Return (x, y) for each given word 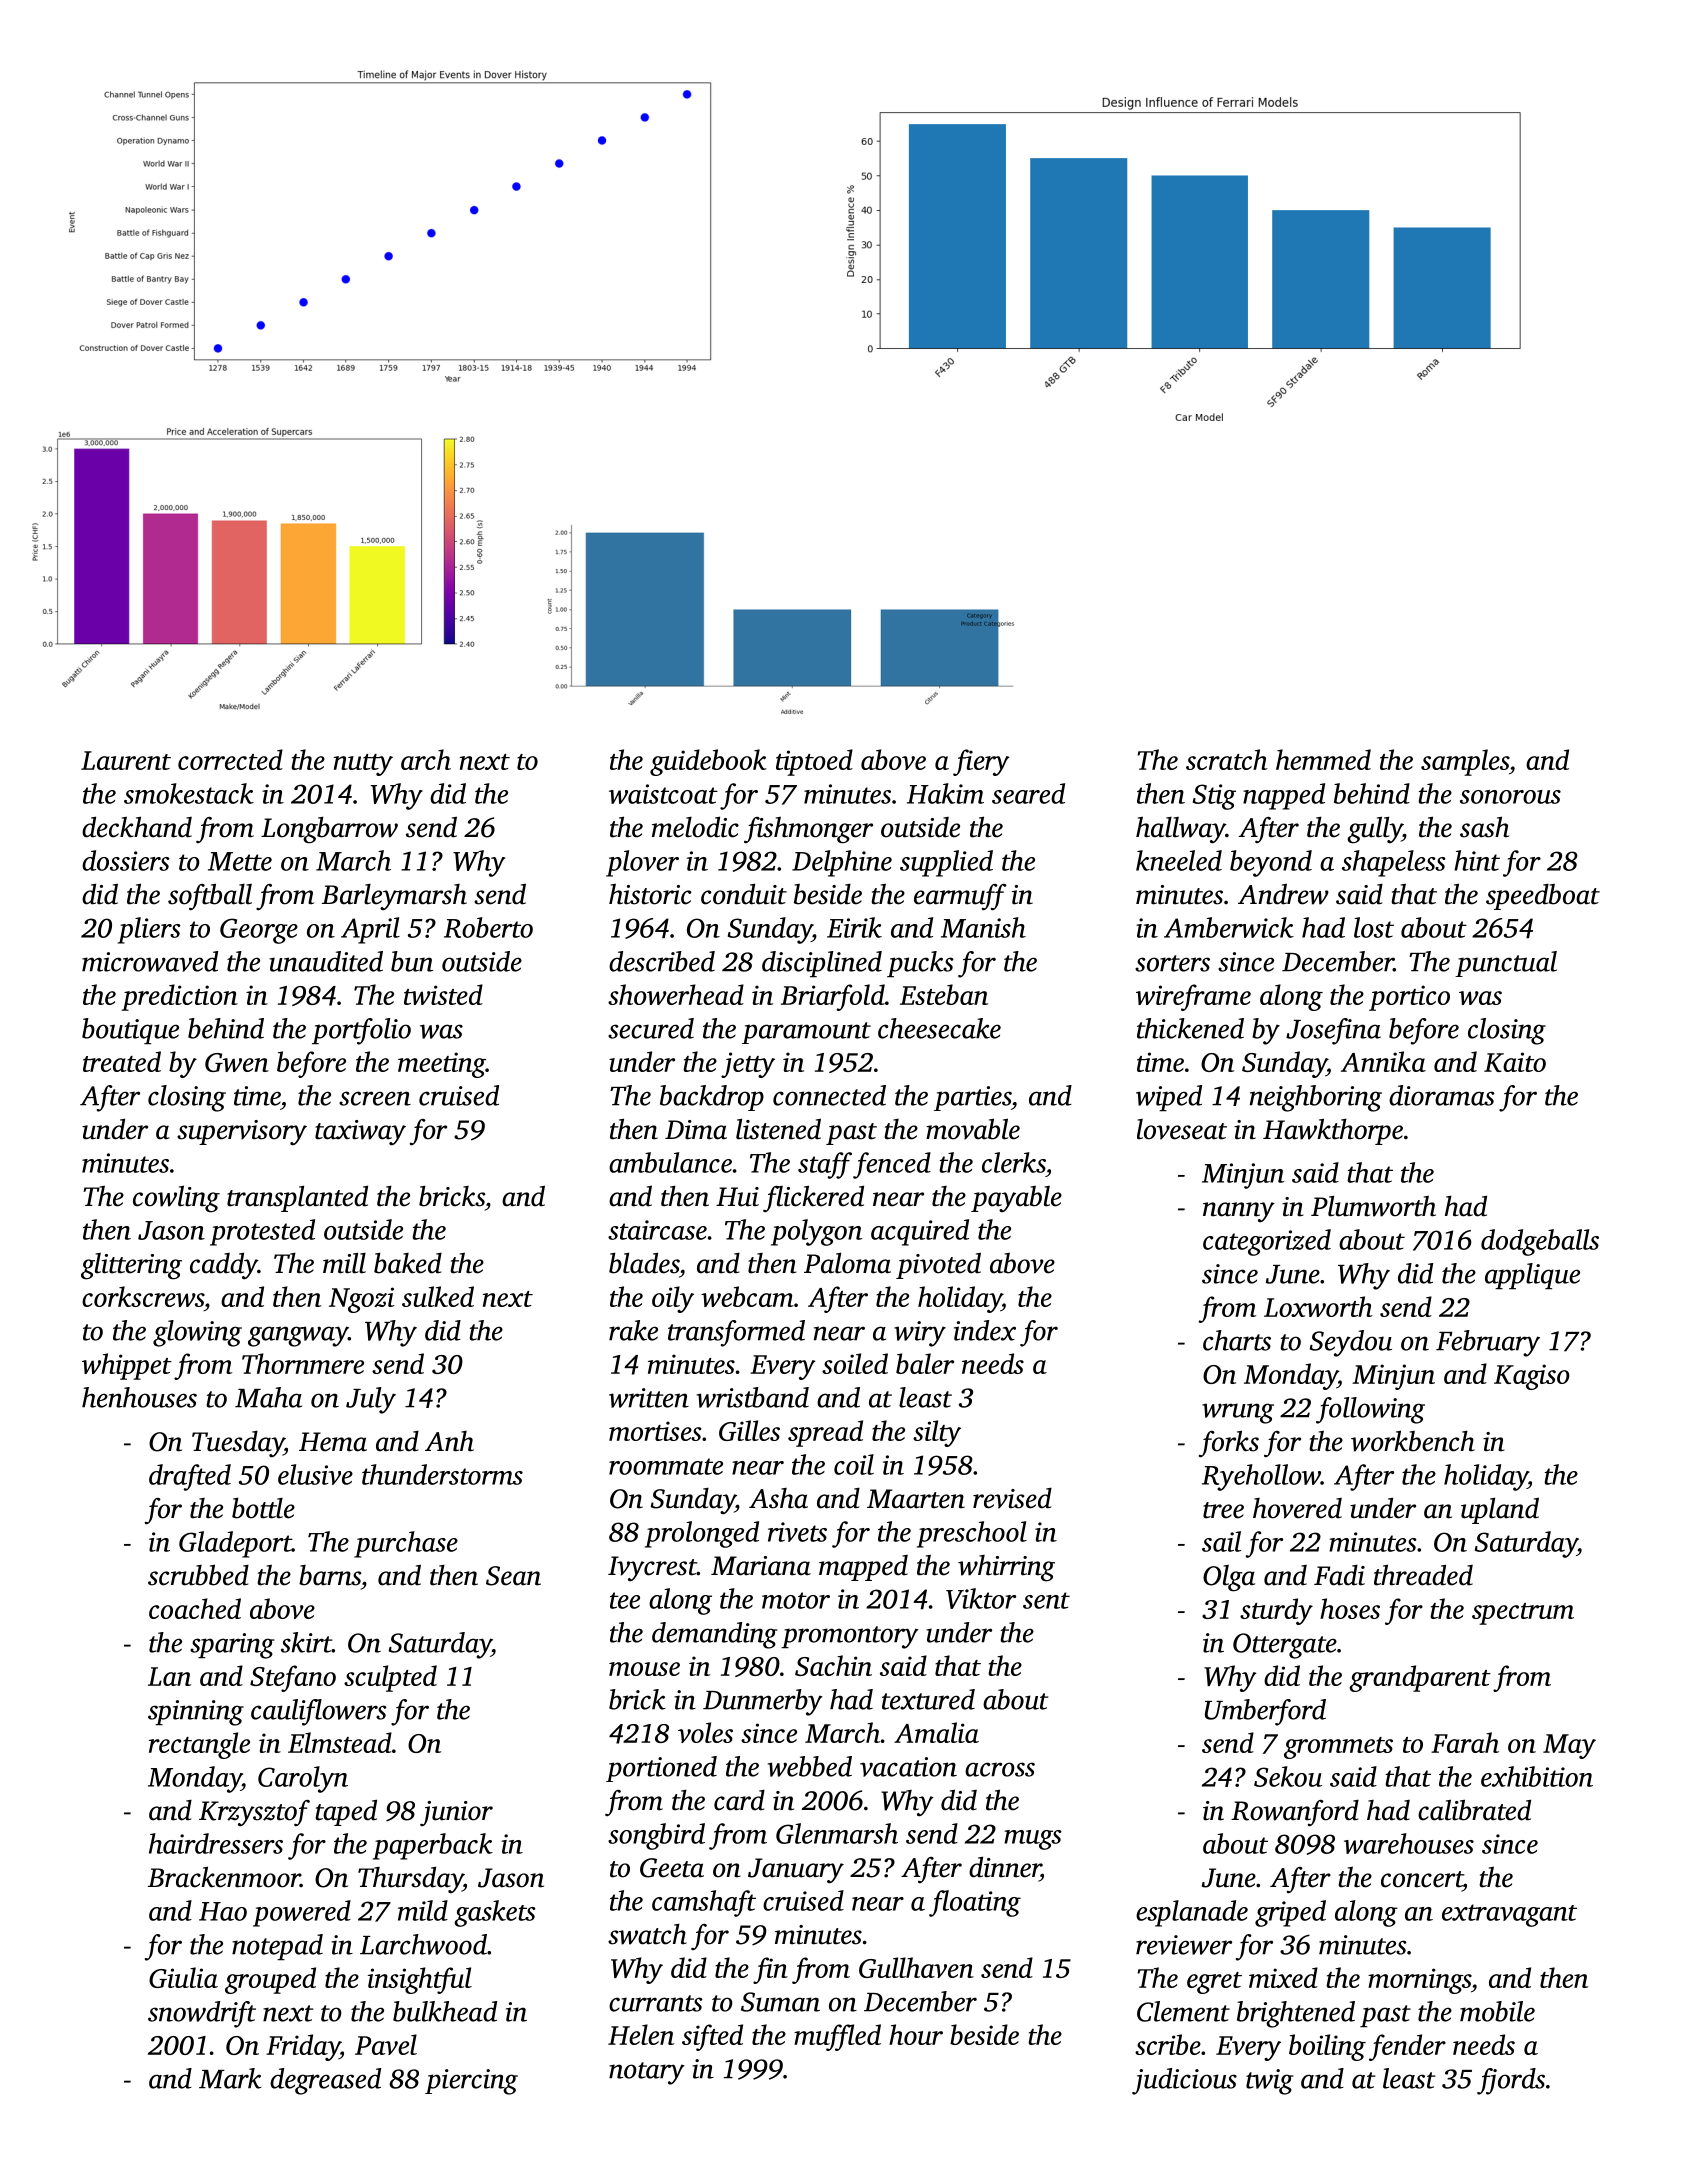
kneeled (1179, 860)
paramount (806, 1033)
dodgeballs (1540, 1242)
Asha (778, 1498)
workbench (1413, 1441)
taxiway (360, 1133)
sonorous (1510, 797)
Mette (240, 861)
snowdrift (202, 2014)
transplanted (297, 1198)
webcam (747, 1296)
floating (975, 1903)
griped (1290, 1913)
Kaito (1515, 1062)
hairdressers (216, 1843)
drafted (190, 1477)
